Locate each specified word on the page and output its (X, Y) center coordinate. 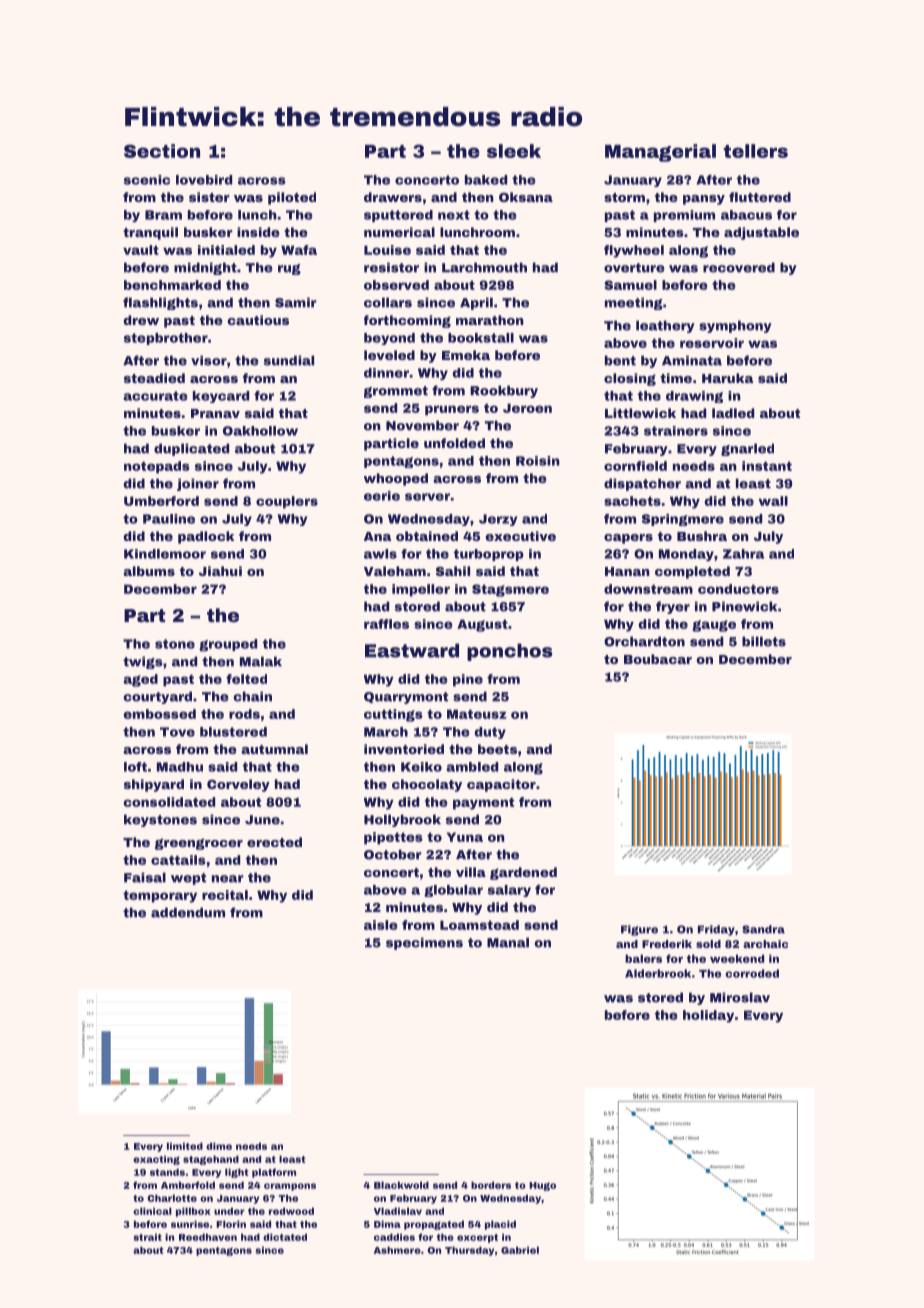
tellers (755, 151)
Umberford (161, 501)
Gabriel (520, 1250)
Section (162, 151)
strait (147, 1237)
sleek (514, 151)
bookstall (481, 338)
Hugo (542, 1186)
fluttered (760, 197)
